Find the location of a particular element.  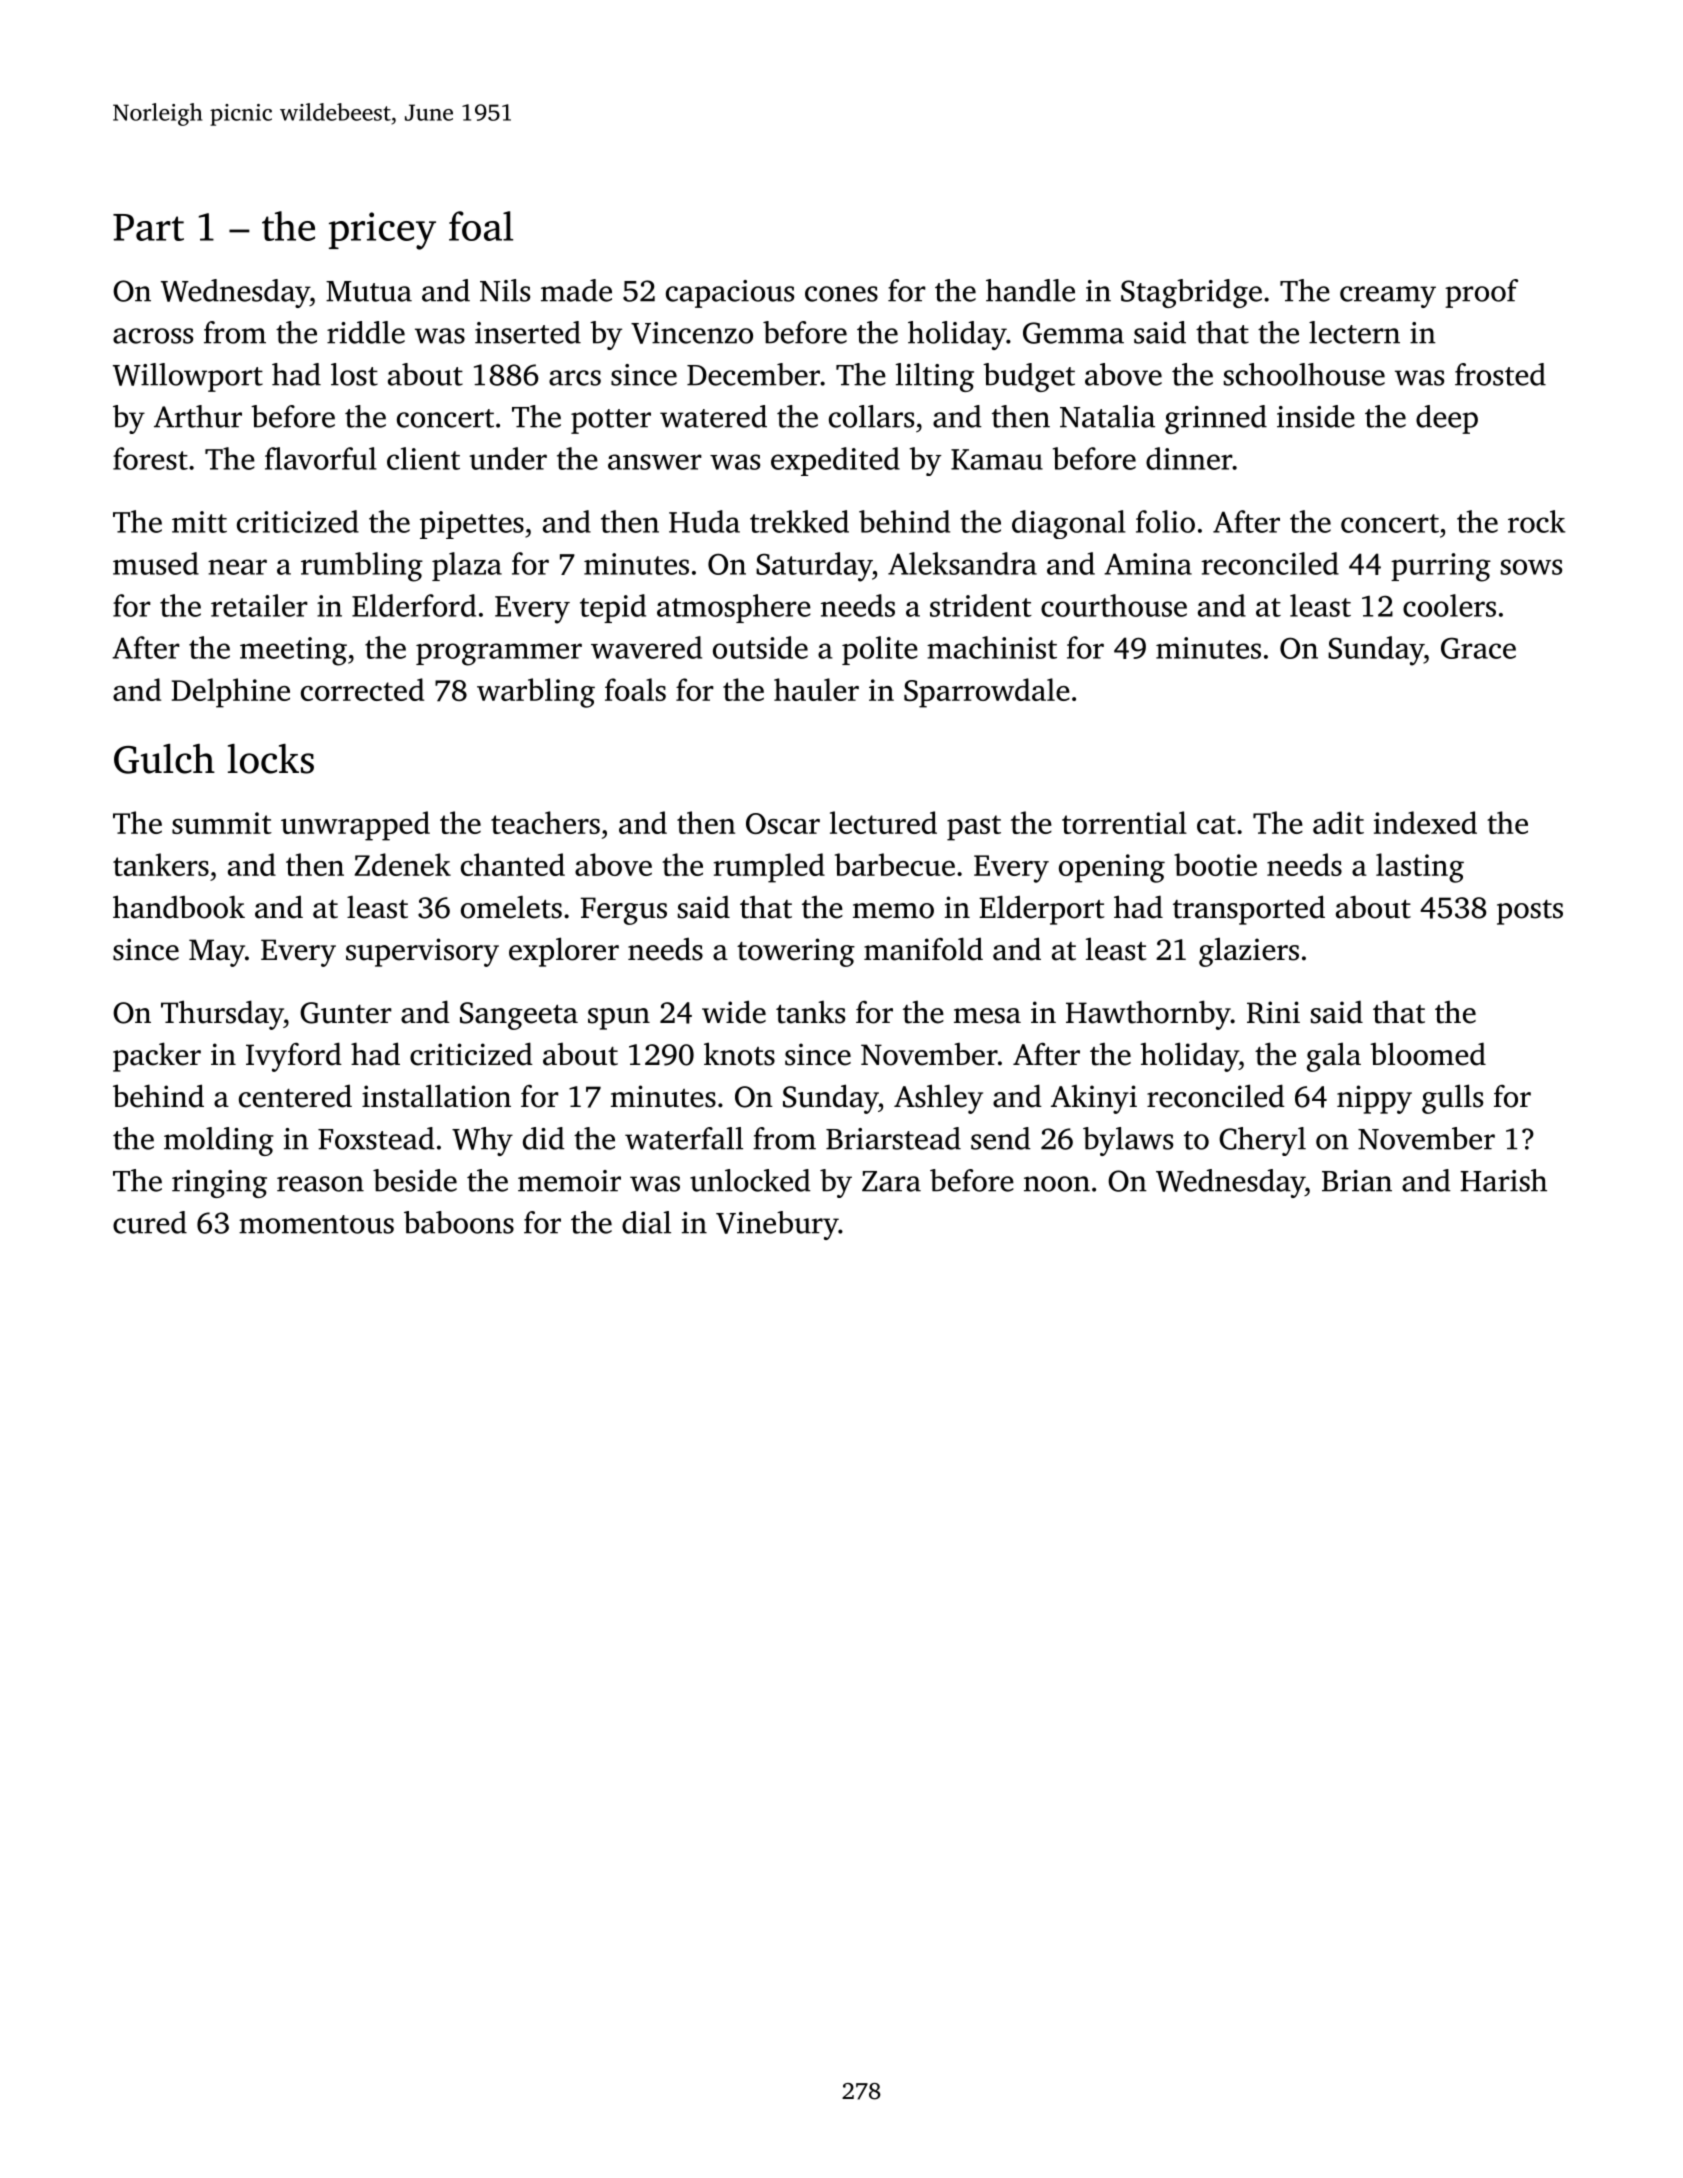

atmosphere is located at coordinates (734, 608).
